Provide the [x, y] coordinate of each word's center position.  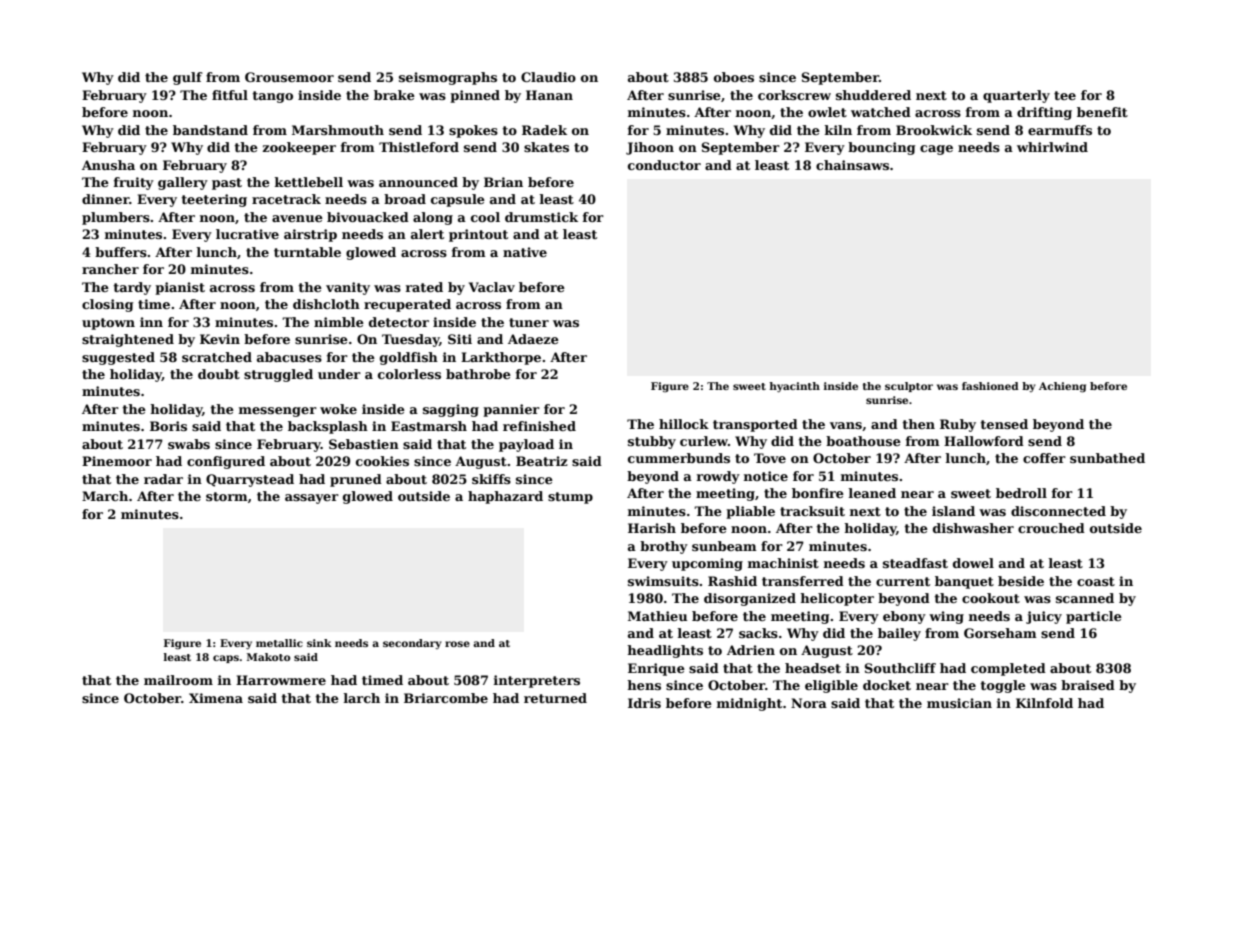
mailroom [178, 680]
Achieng [1062, 387]
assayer [312, 499]
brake [394, 95]
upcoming [707, 564]
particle [1094, 617]
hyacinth [794, 387]
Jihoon [650, 148]
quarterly [1016, 96]
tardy [132, 288]
